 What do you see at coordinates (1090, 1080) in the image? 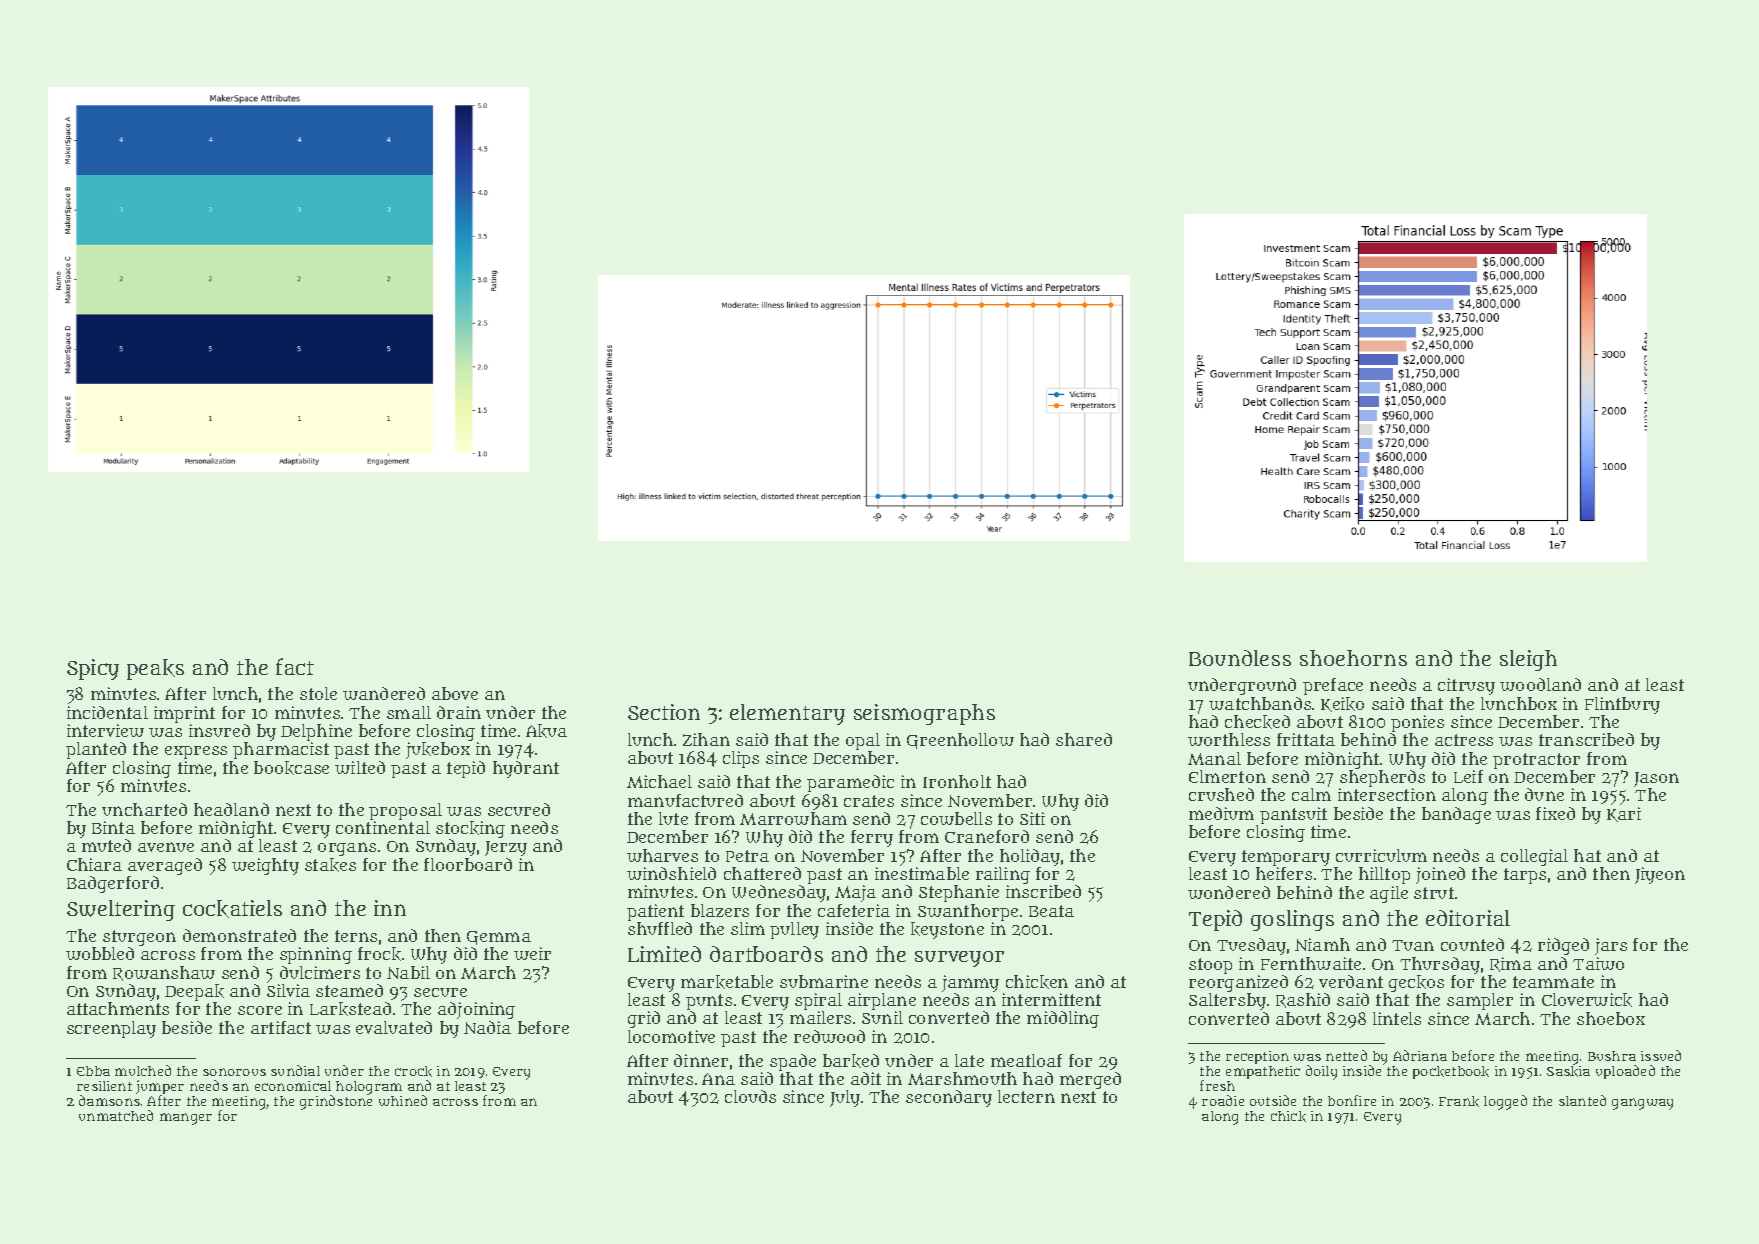
I see `merged` at bounding box center [1090, 1080].
